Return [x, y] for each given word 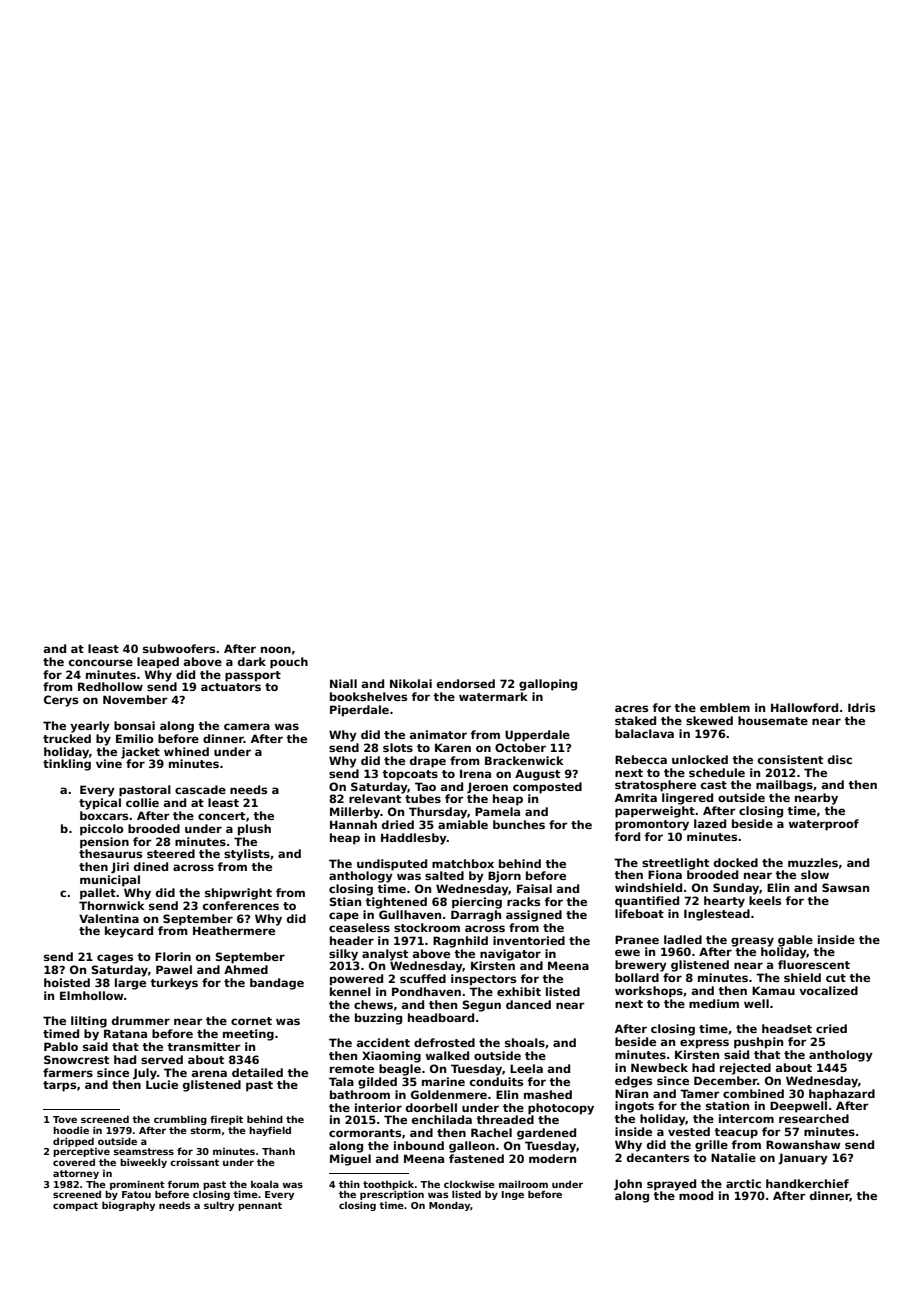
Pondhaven [426, 991]
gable [795, 941]
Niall [343, 683]
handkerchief [807, 1183]
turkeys [174, 984]
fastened [476, 1158]
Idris [861, 707]
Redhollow [110, 686]
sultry [219, 1206]
